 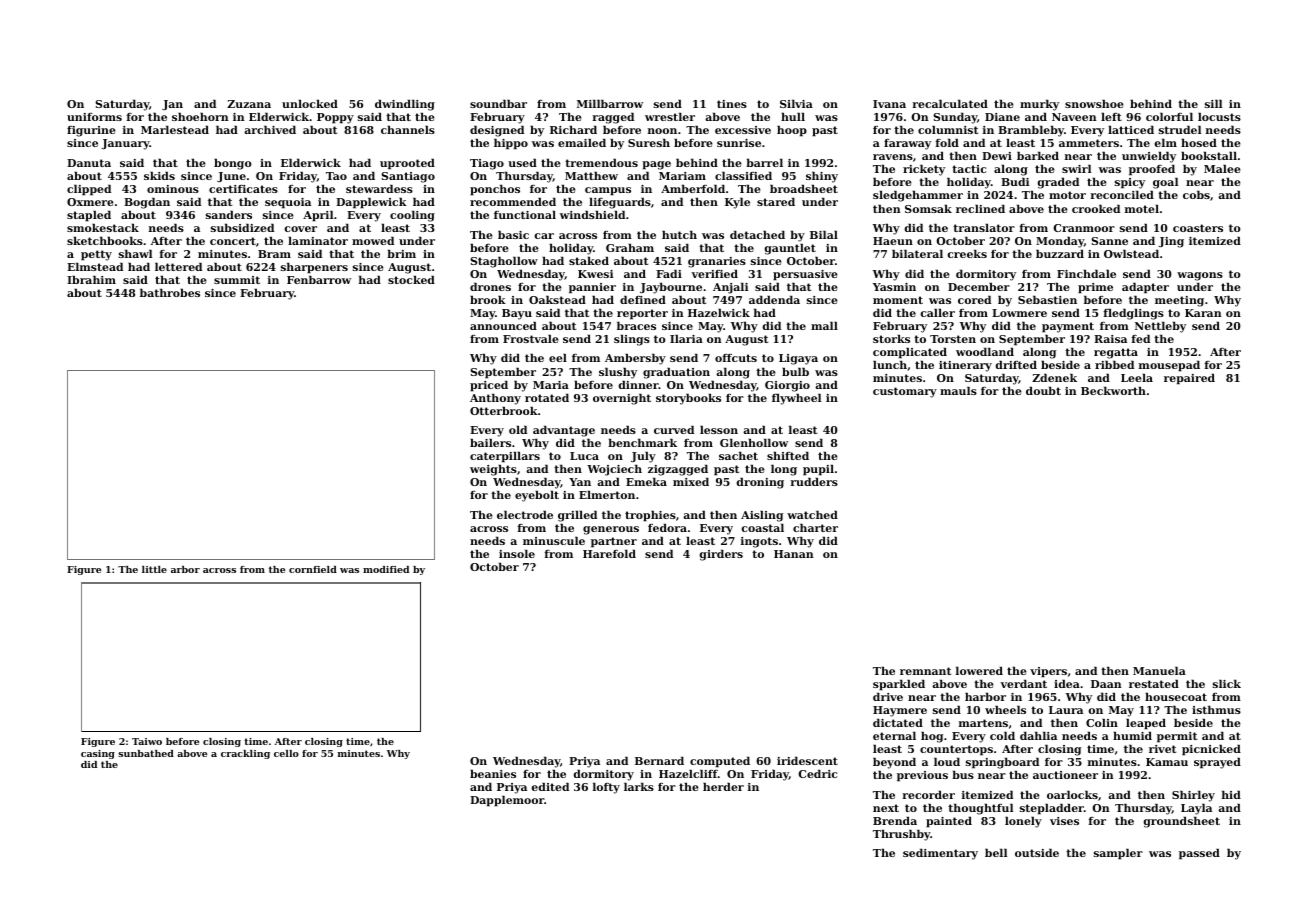 I want to click on Karan, so click(x=1203, y=313).
